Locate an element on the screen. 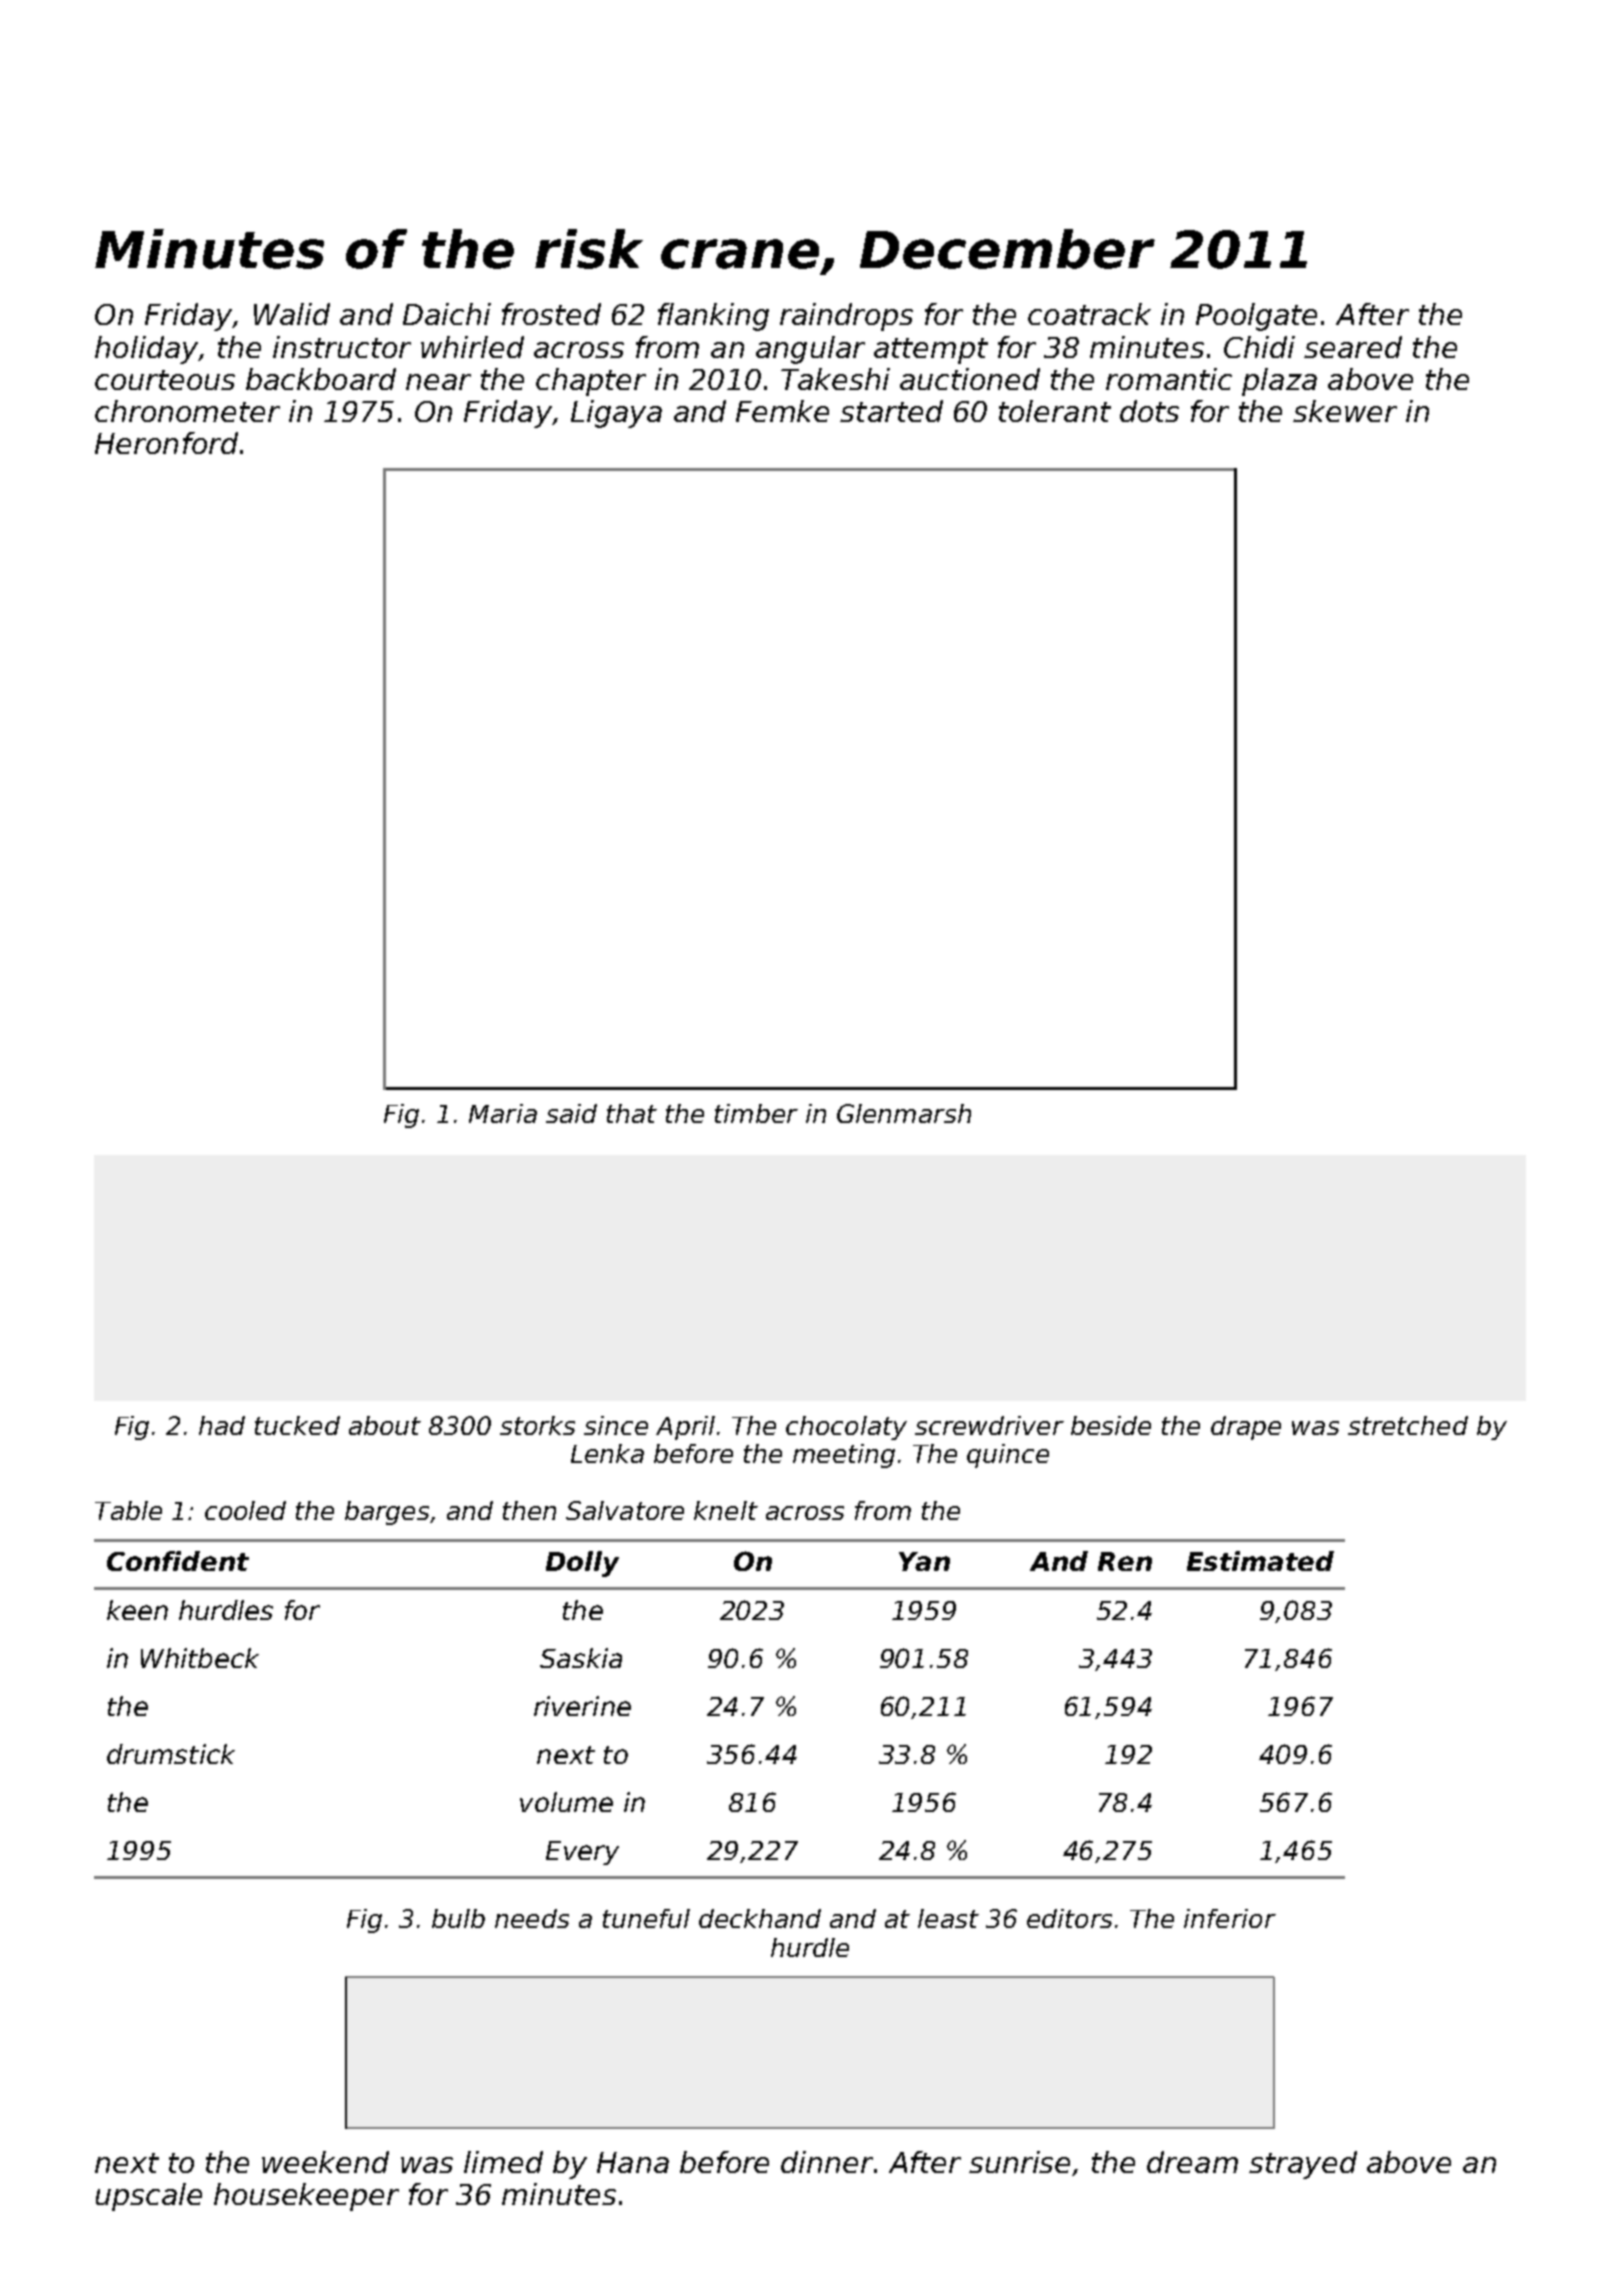  timber is located at coordinates (756, 1113).
